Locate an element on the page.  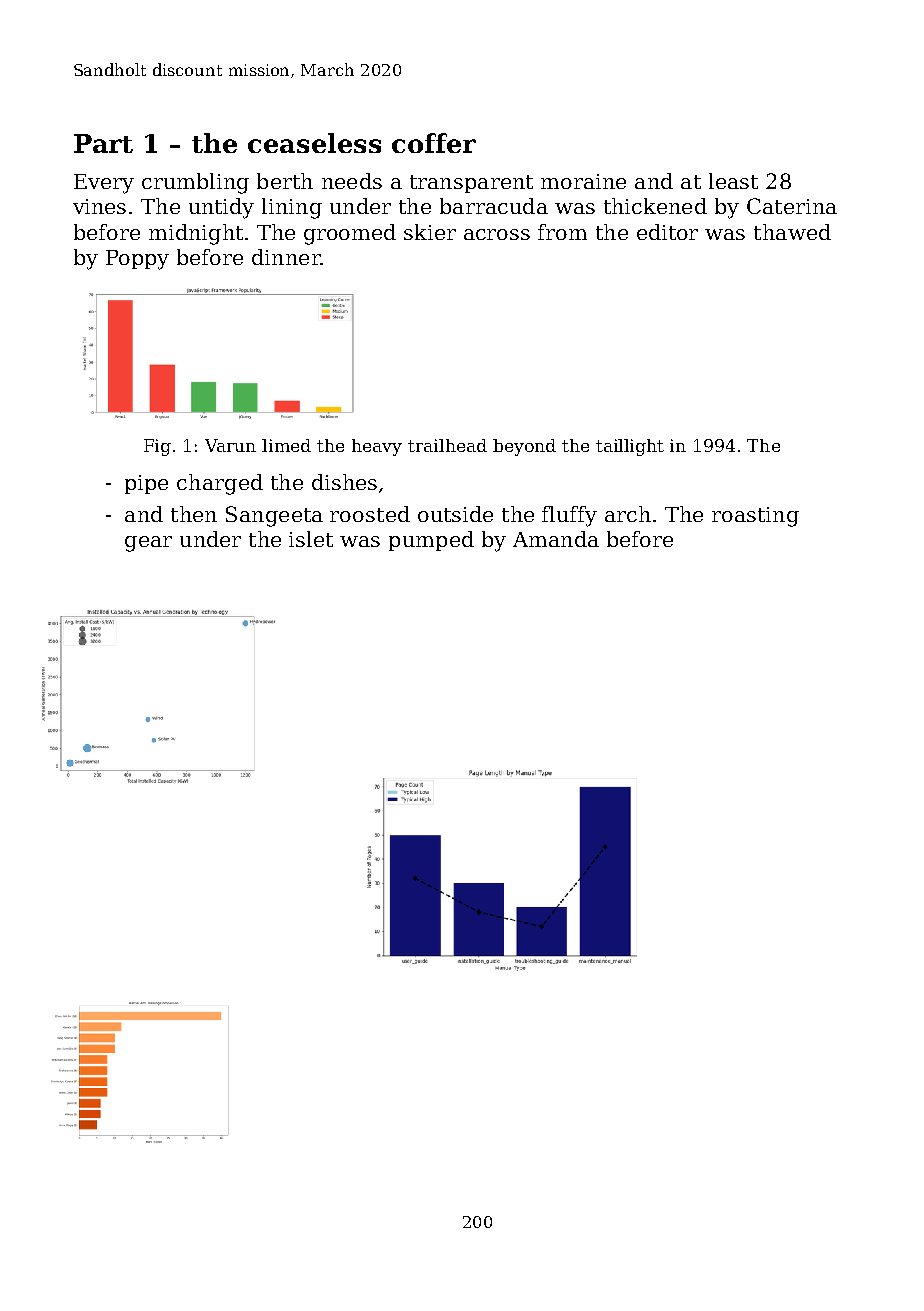
heavy is located at coordinates (377, 447).
